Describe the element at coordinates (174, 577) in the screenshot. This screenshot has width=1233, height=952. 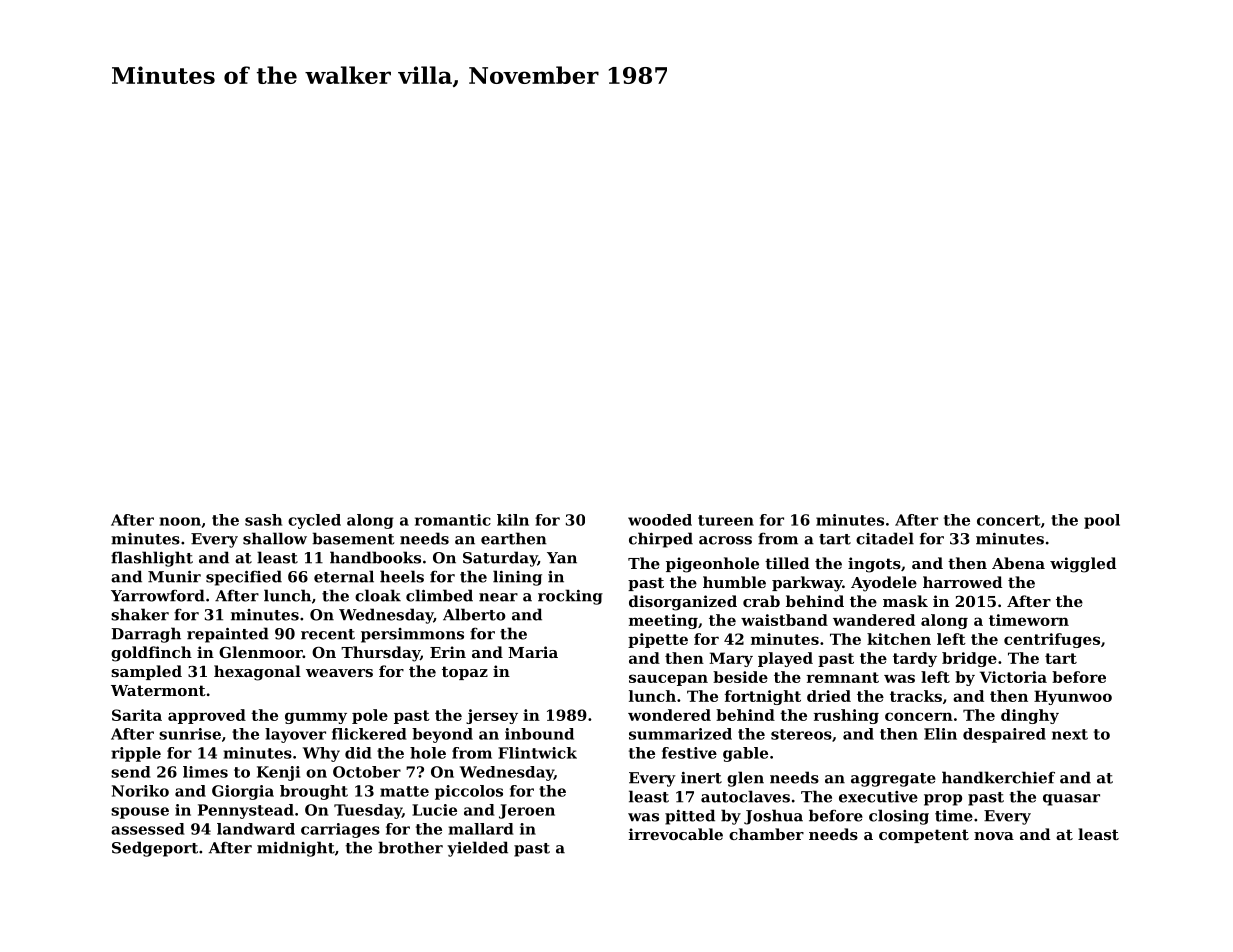
I see `Munir` at that location.
